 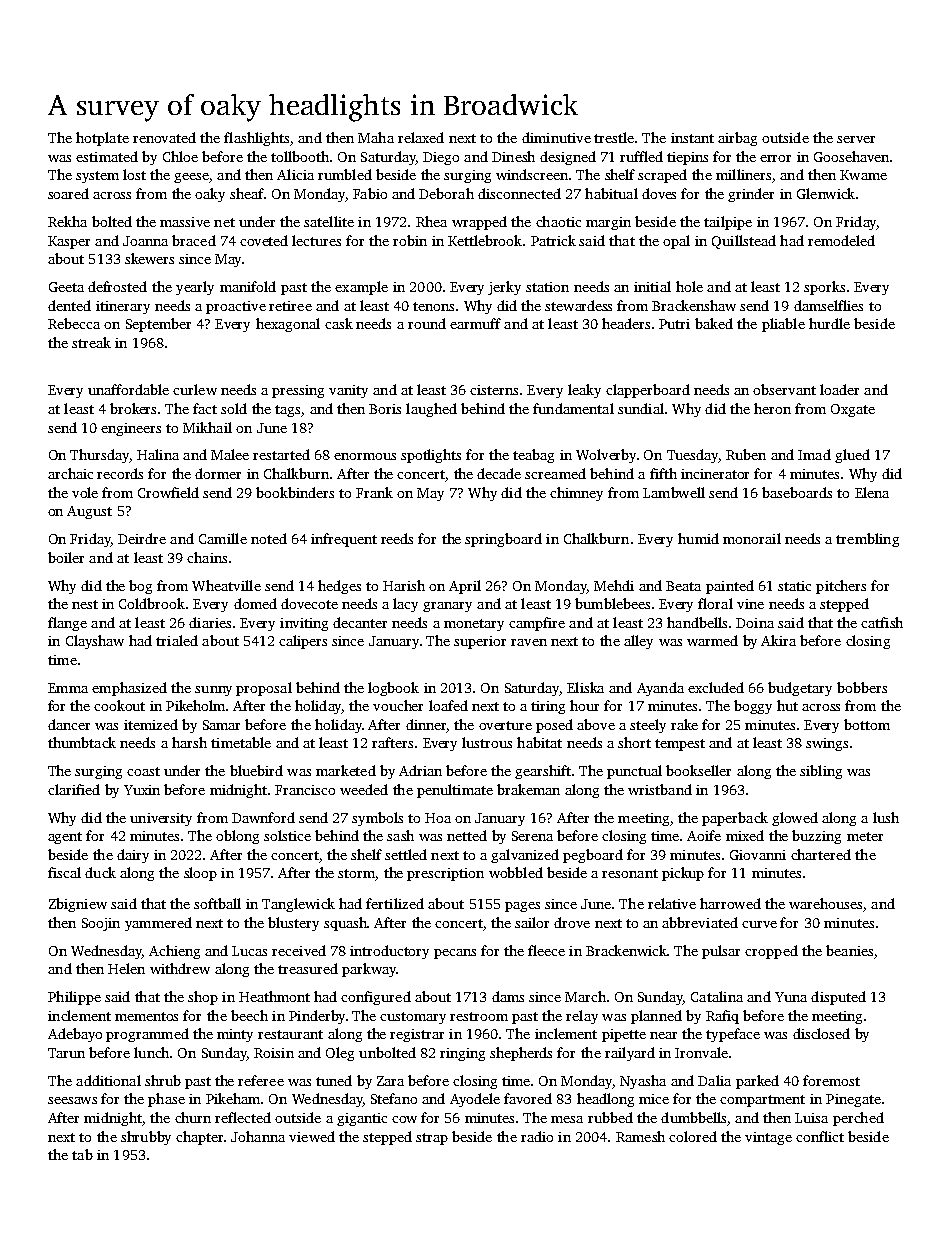 I want to click on sunny, so click(x=213, y=691).
